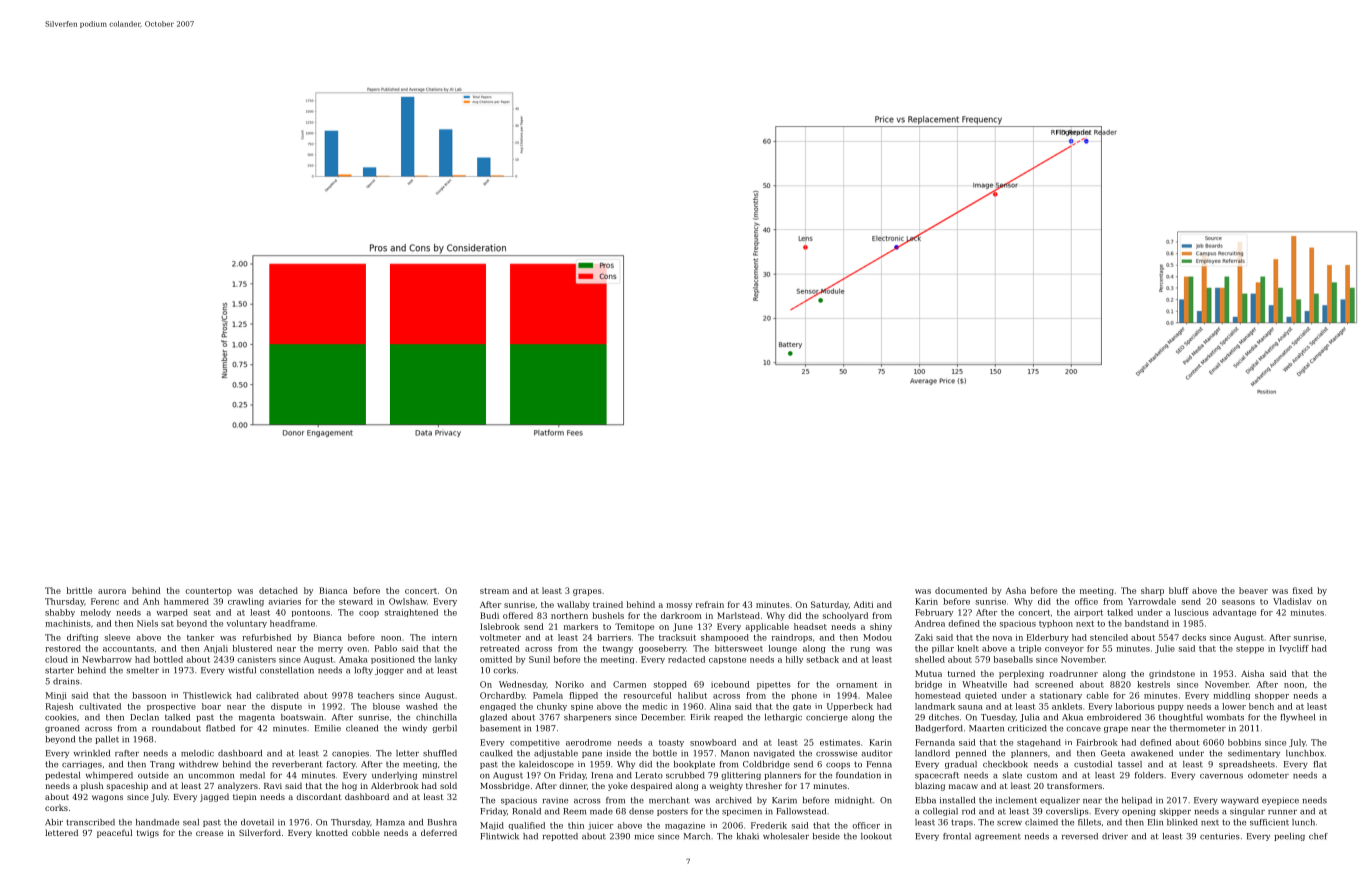 The width and height of the document is (1372, 887). I want to click on Flintwick, so click(499, 836).
